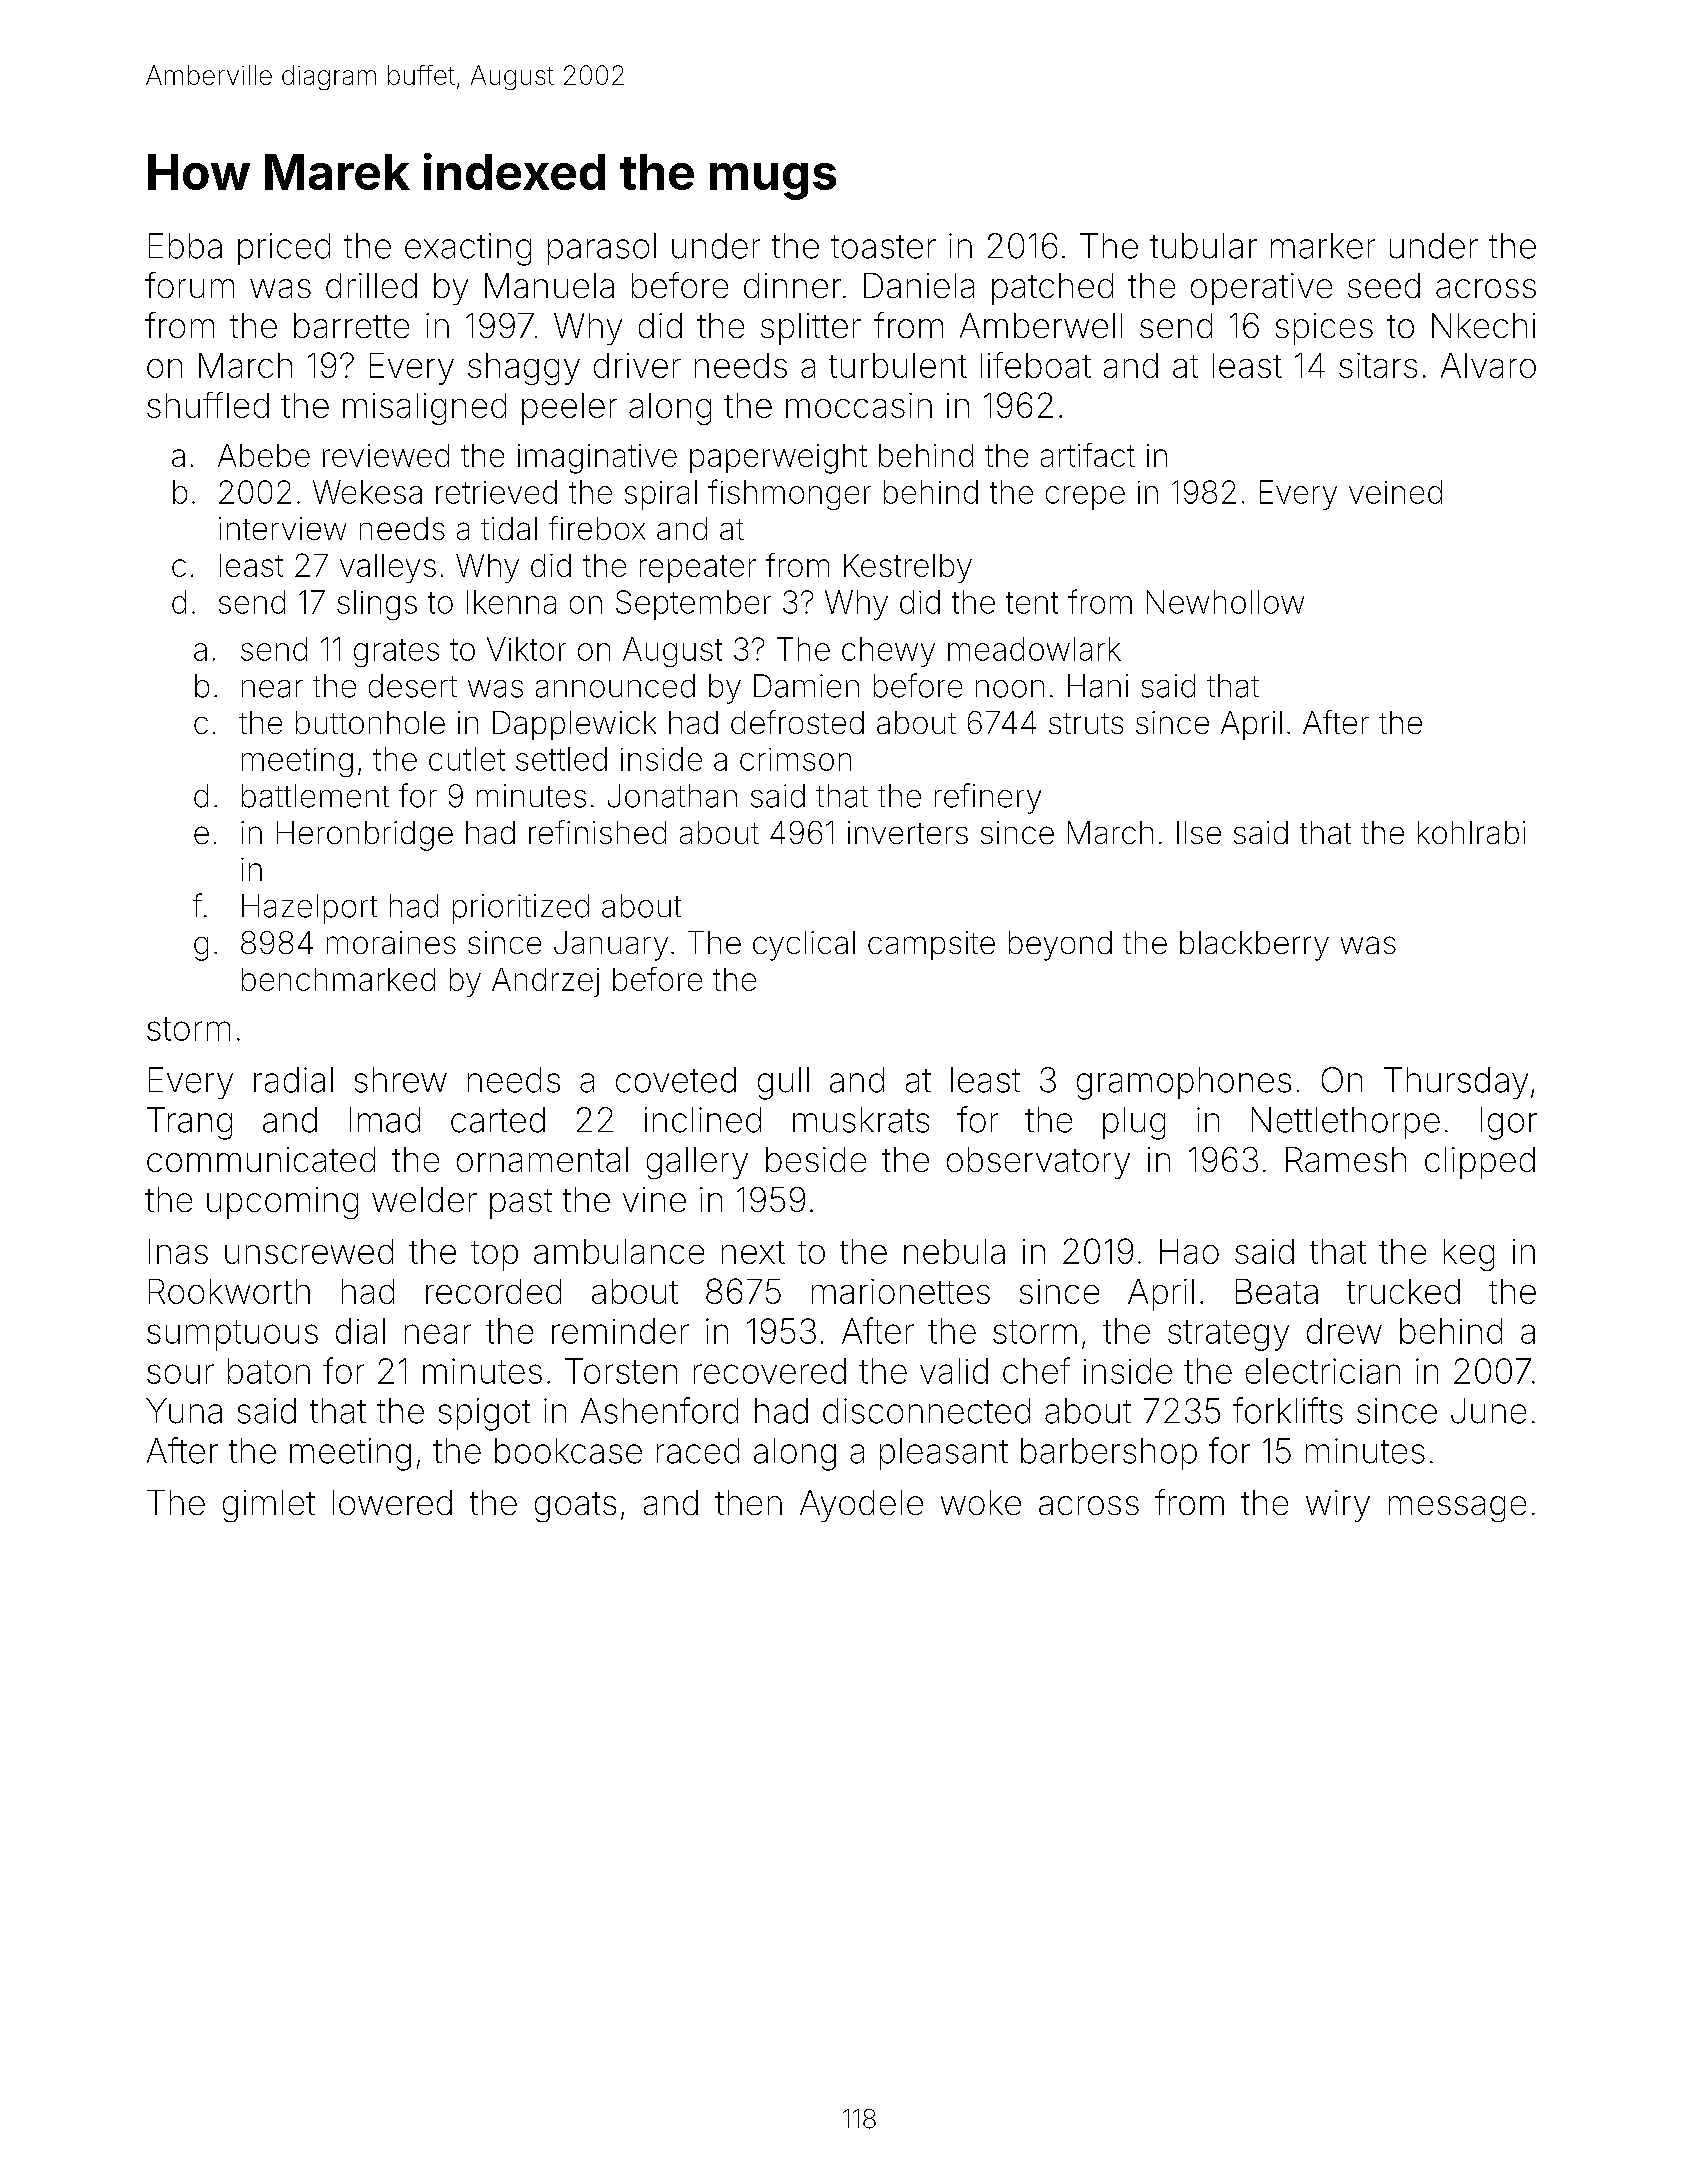 The height and width of the screenshot is (2178, 1683). What do you see at coordinates (1088, 455) in the screenshot?
I see `artifact` at bounding box center [1088, 455].
